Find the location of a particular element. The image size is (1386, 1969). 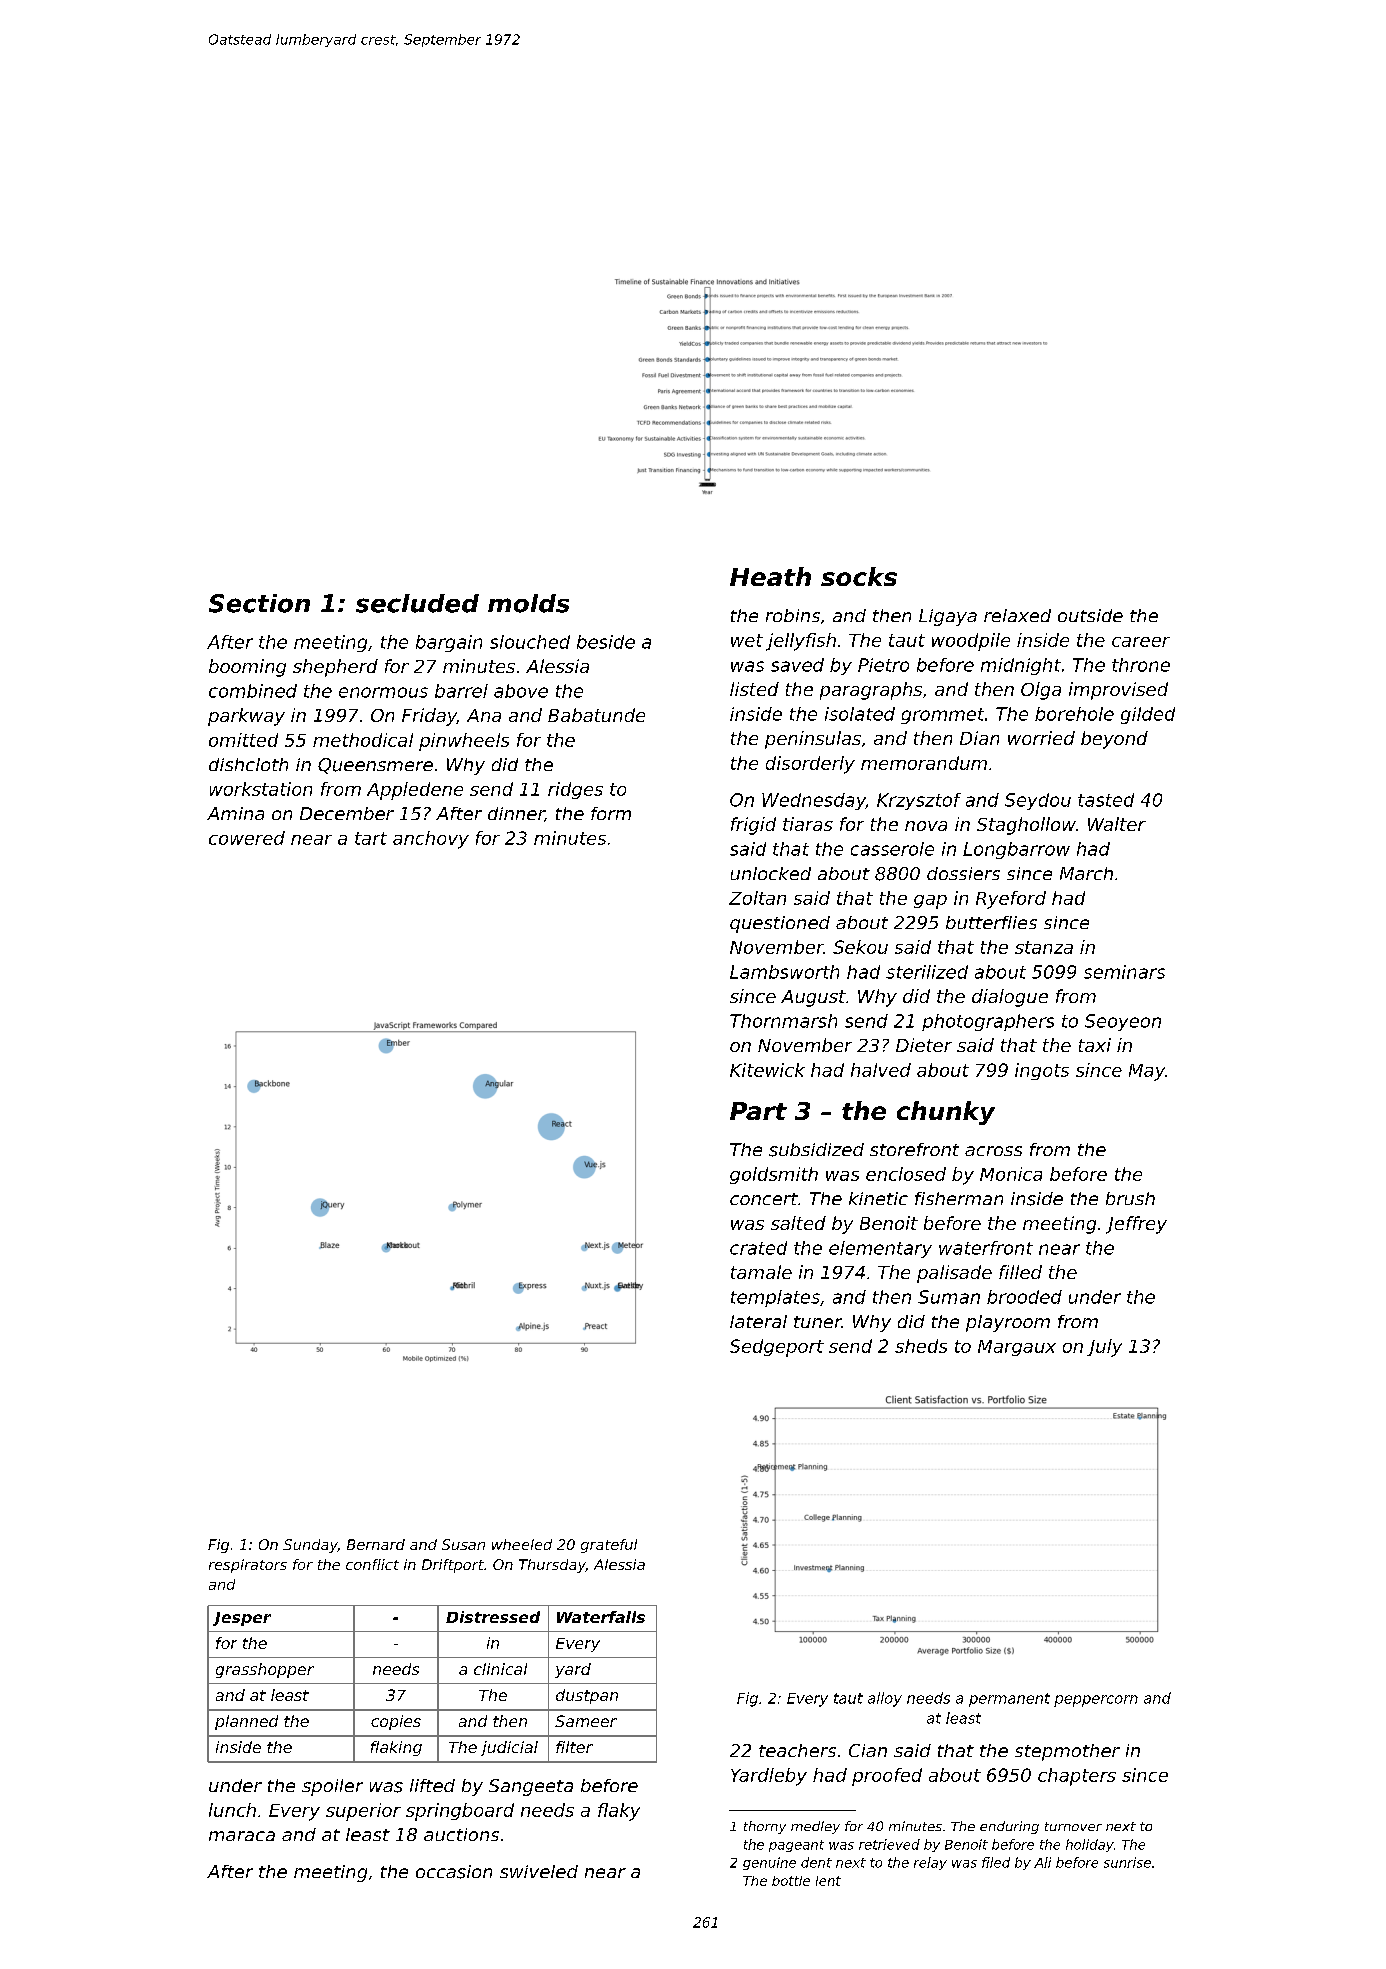

secluded is located at coordinates (417, 603).
